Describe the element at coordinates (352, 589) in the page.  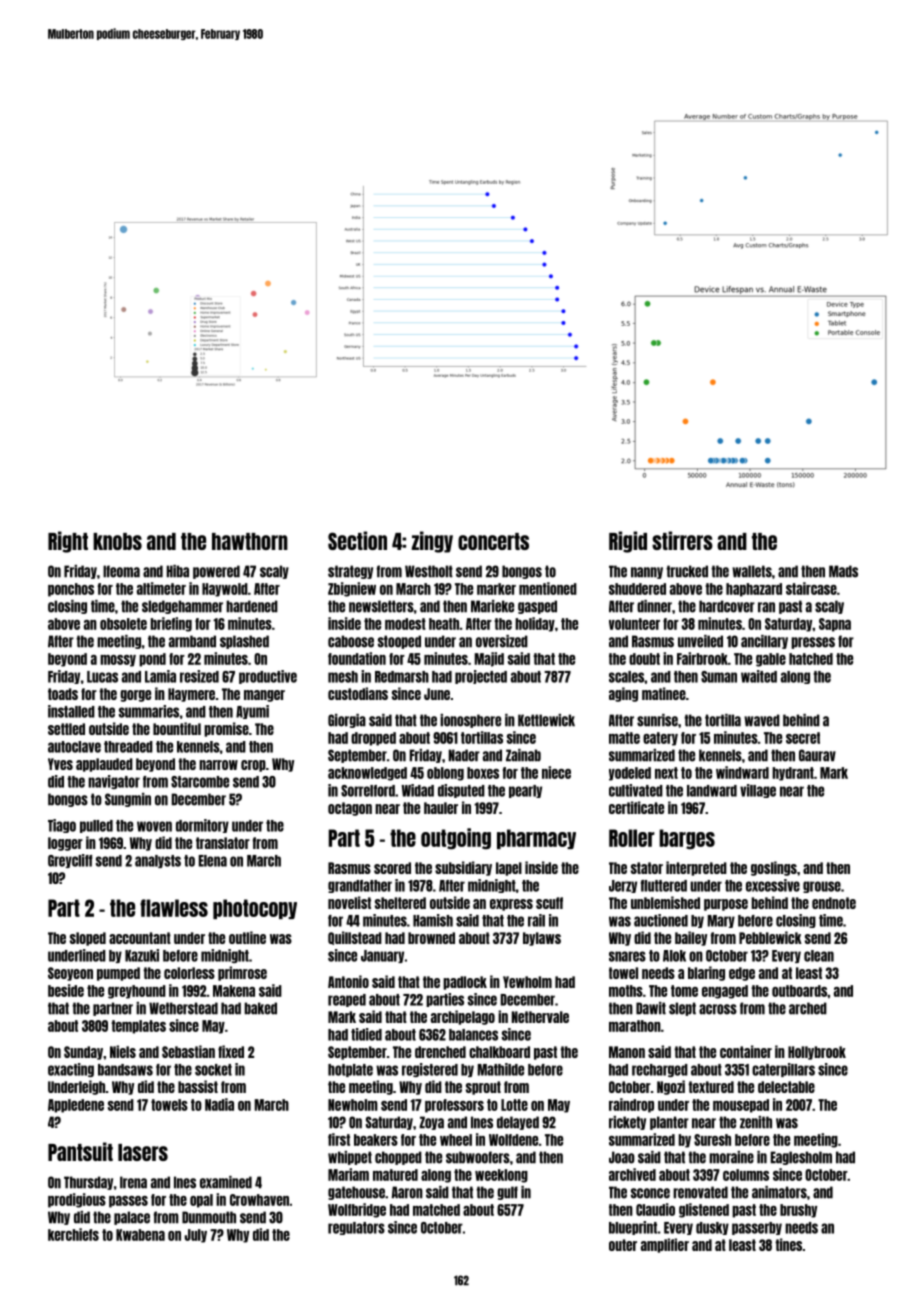
I see `Zbigniew` at that location.
